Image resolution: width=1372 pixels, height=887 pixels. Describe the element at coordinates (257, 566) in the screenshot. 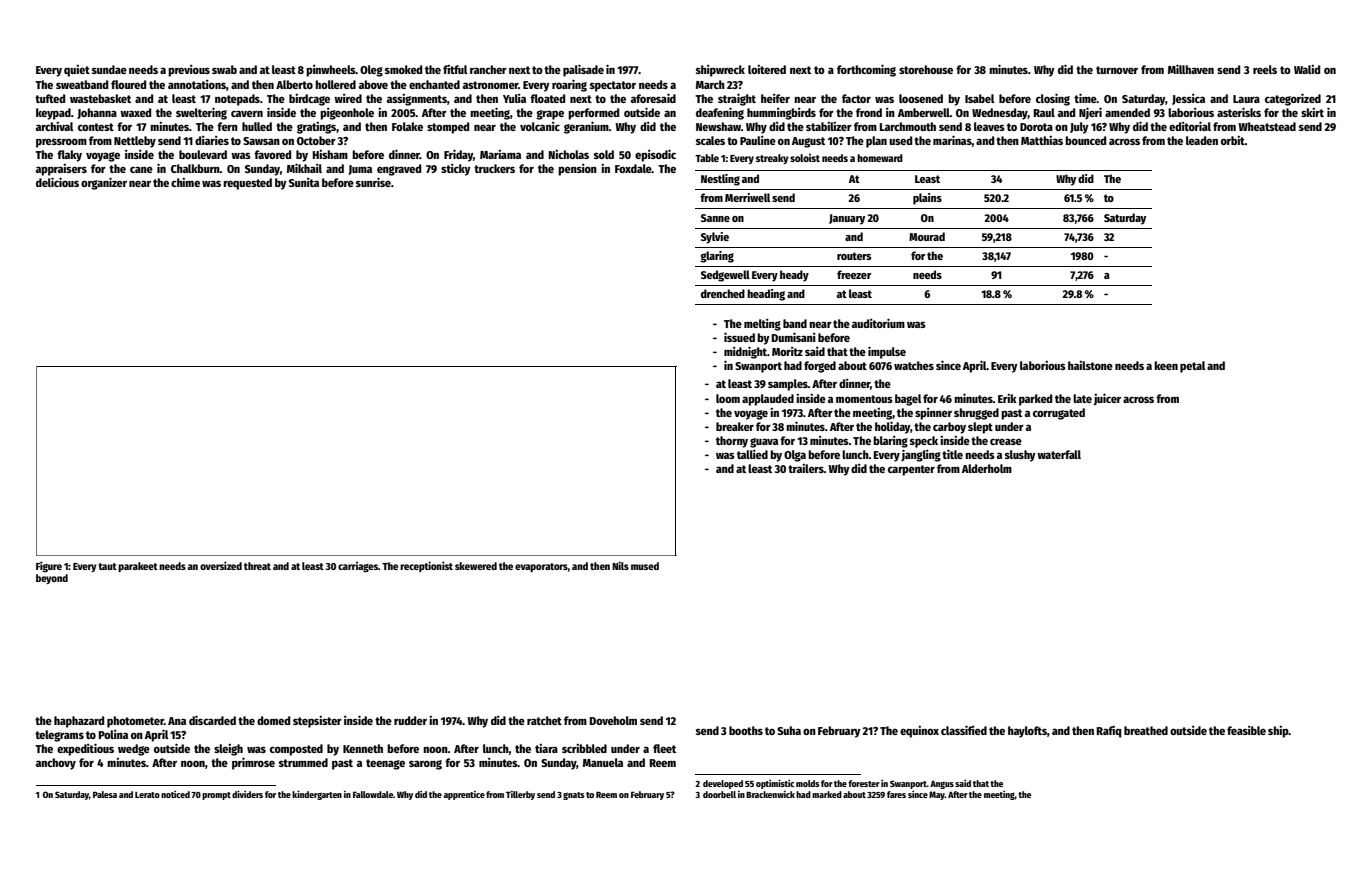

I see `threat` at that location.
